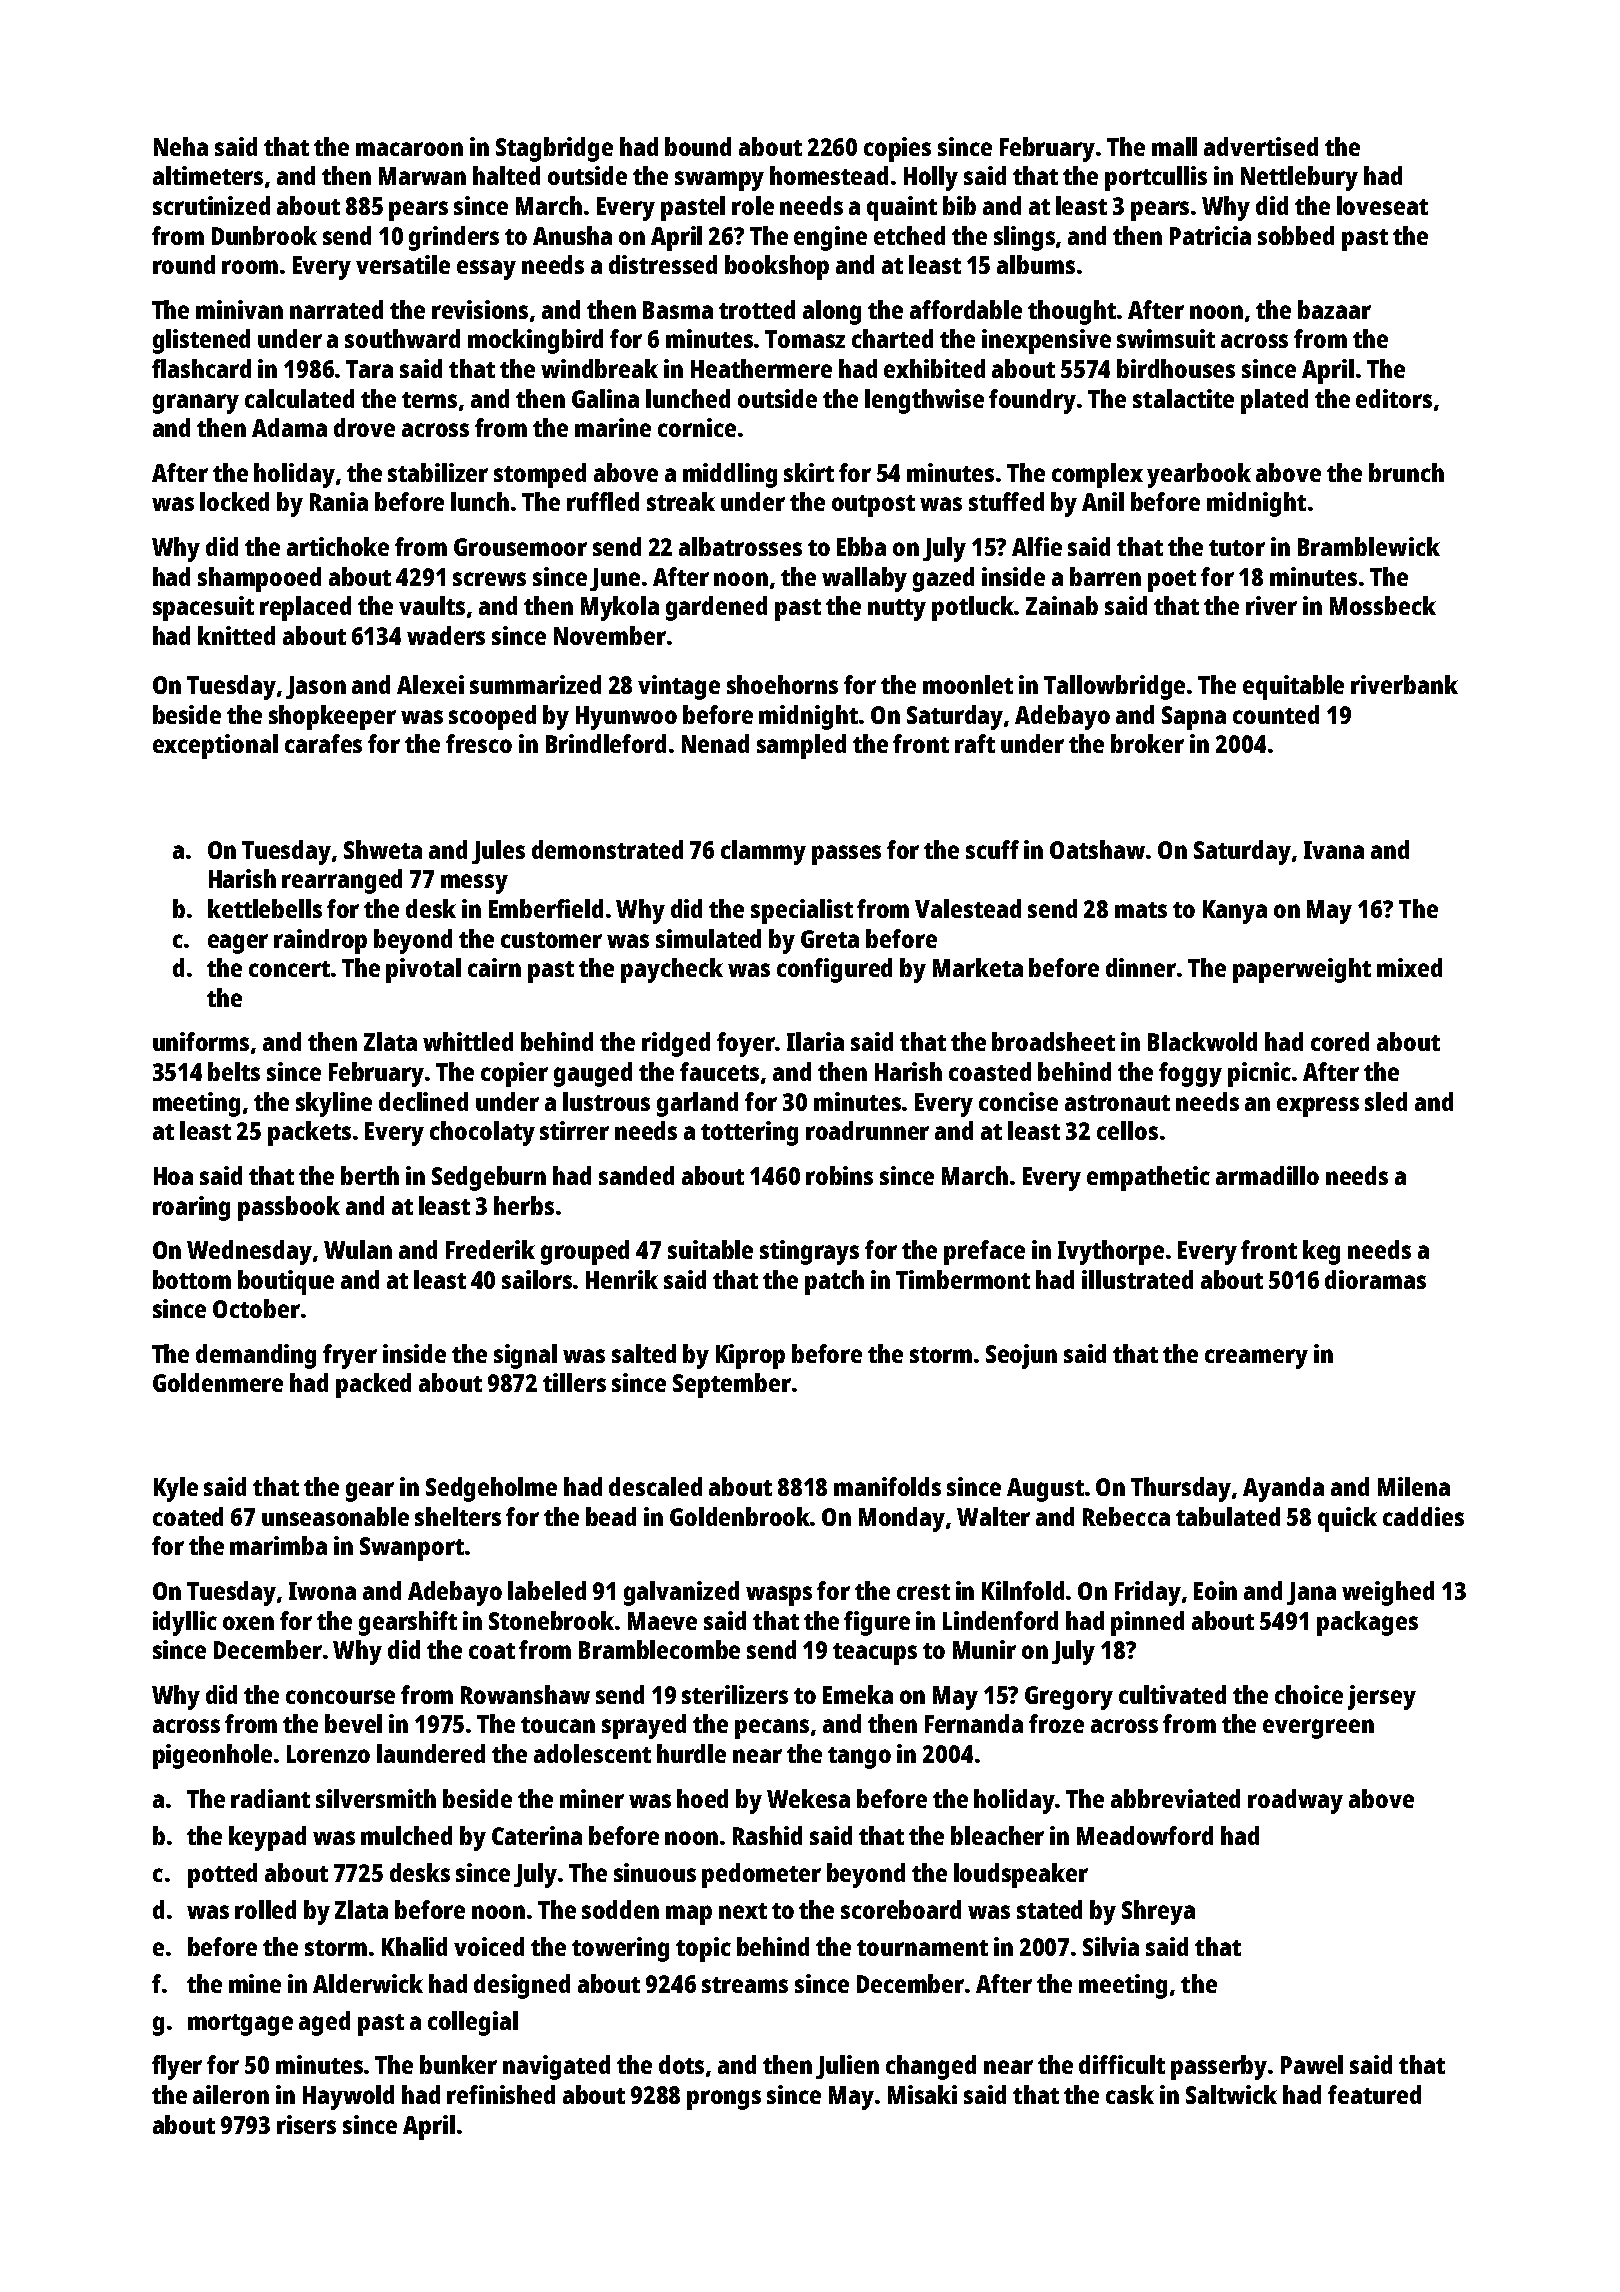 The width and height of the page is (1620, 2292). What do you see at coordinates (724, 2100) in the page?
I see `prongs` at bounding box center [724, 2100].
